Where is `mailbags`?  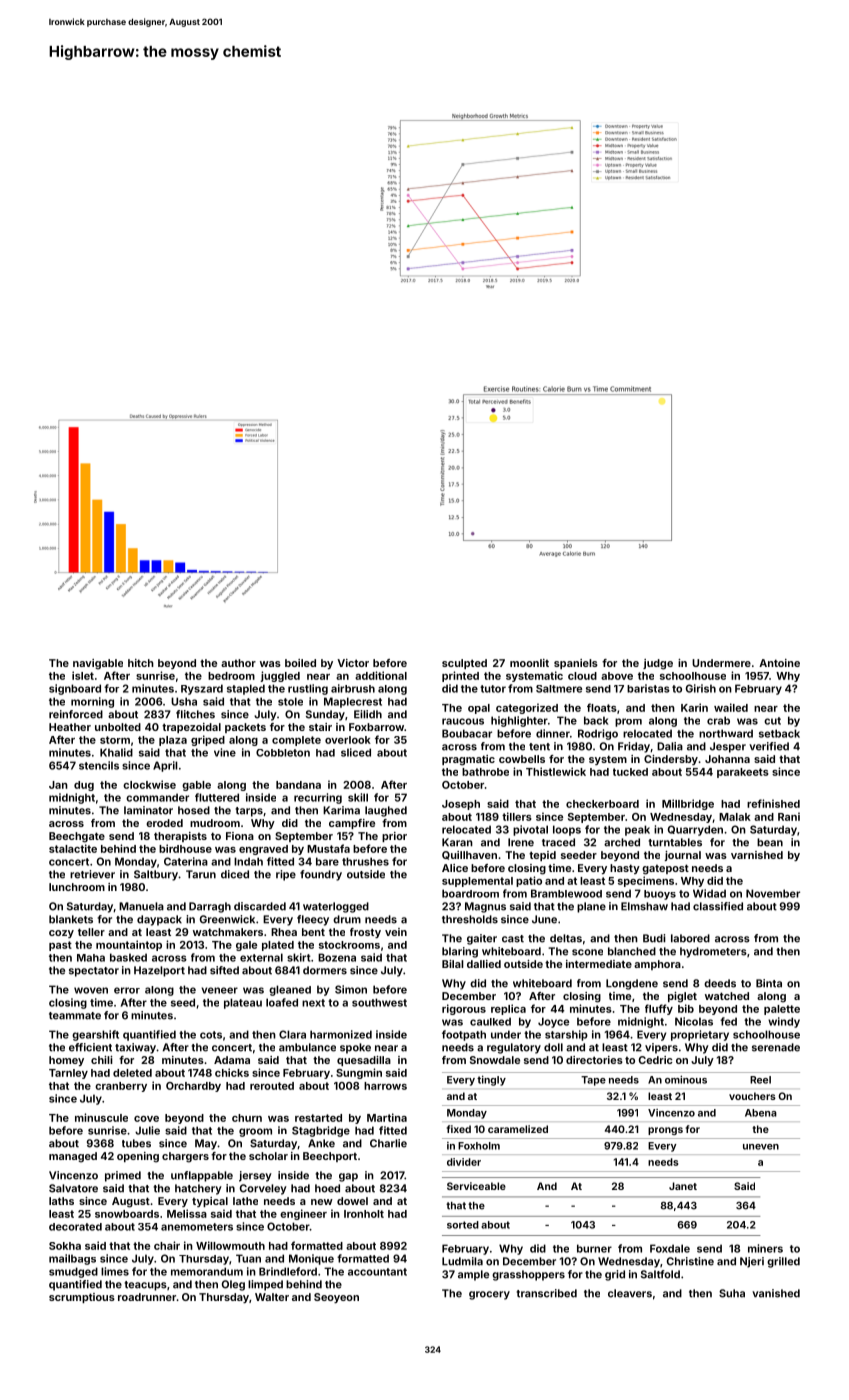
mailbags is located at coordinates (72, 1259).
